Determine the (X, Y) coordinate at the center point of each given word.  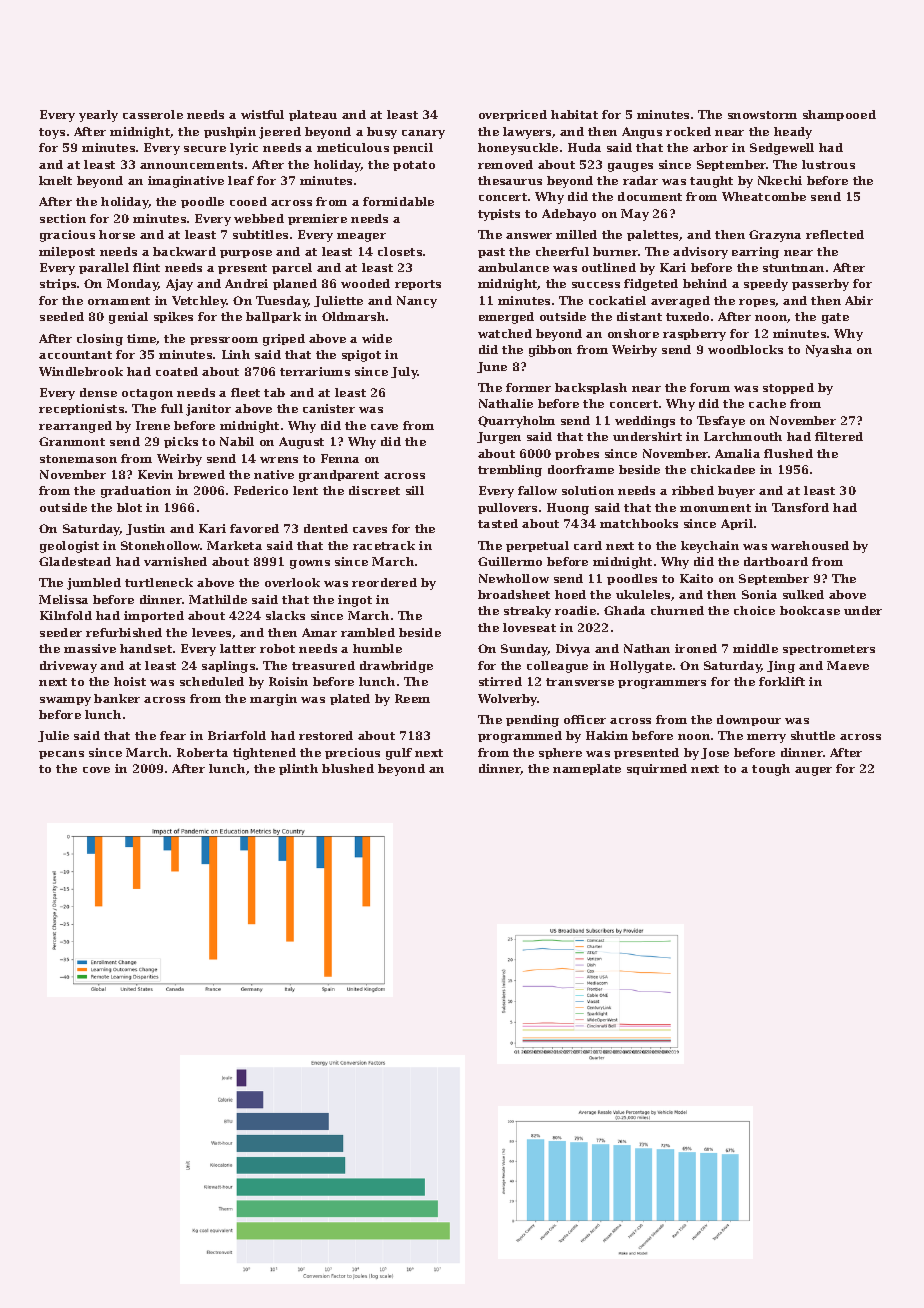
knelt (55, 180)
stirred (500, 681)
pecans (61, 755)
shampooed (839, 115)
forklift (782, 681)
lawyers (527, 133)
